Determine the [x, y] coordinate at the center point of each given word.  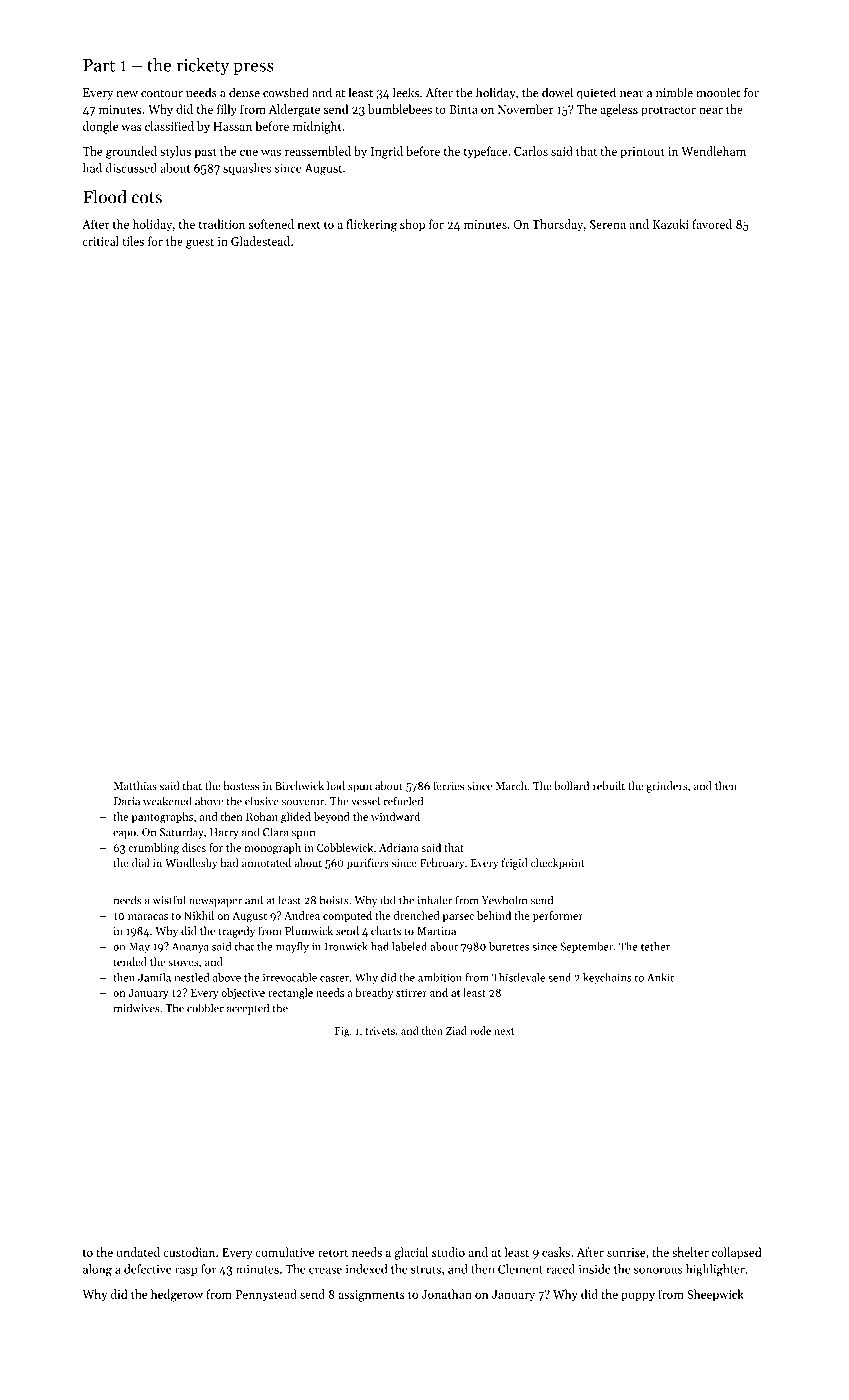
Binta [463, 109]
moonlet [718, 92]
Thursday [557, 225]
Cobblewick [345, 847]
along [97, 1270]
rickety [202, 66]
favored [712, 224]
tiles [133, 241]
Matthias [135, 785]
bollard [571, 785]
